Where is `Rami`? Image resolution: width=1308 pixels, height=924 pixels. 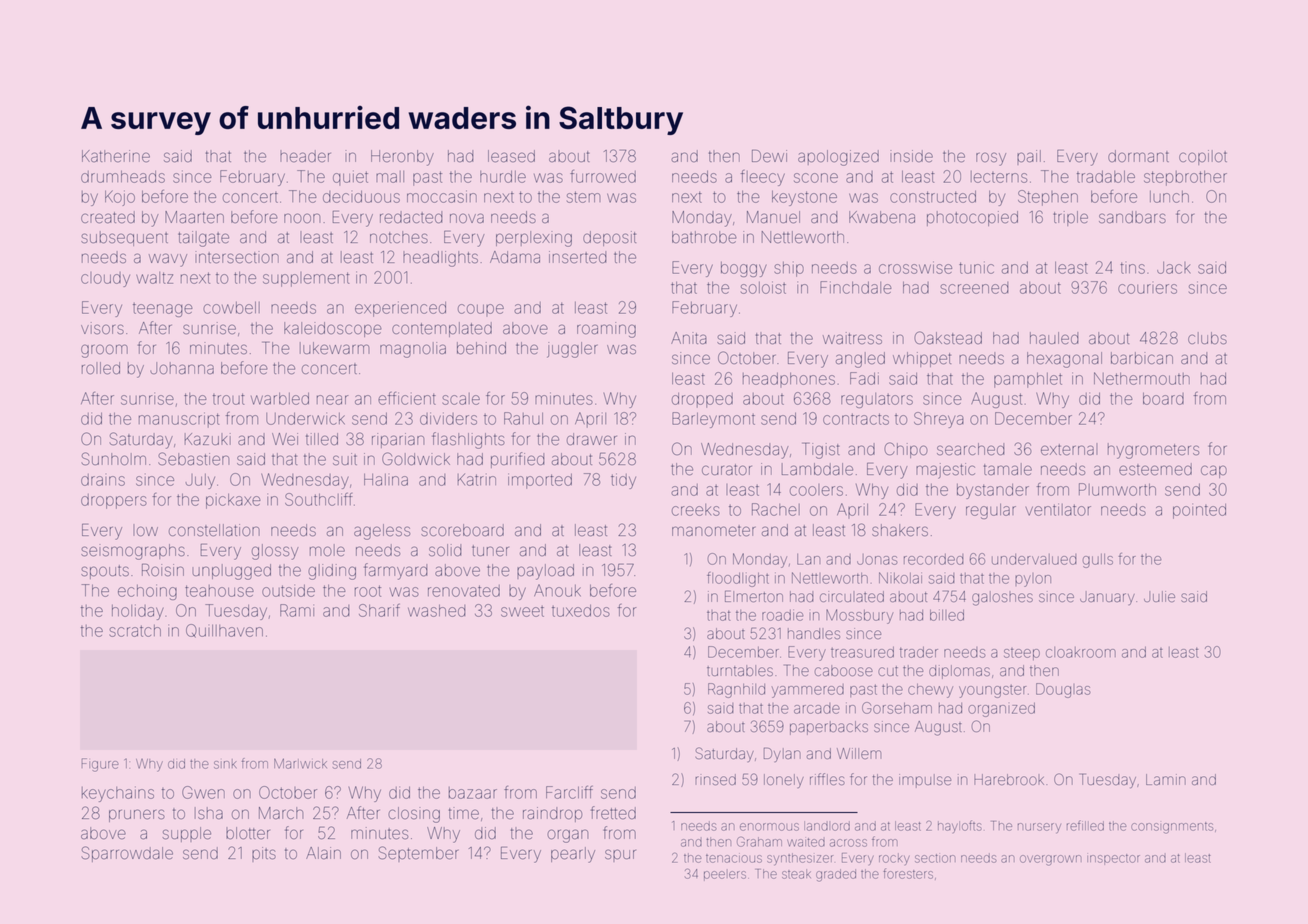 Rami is located at coordinates (297, 610).
